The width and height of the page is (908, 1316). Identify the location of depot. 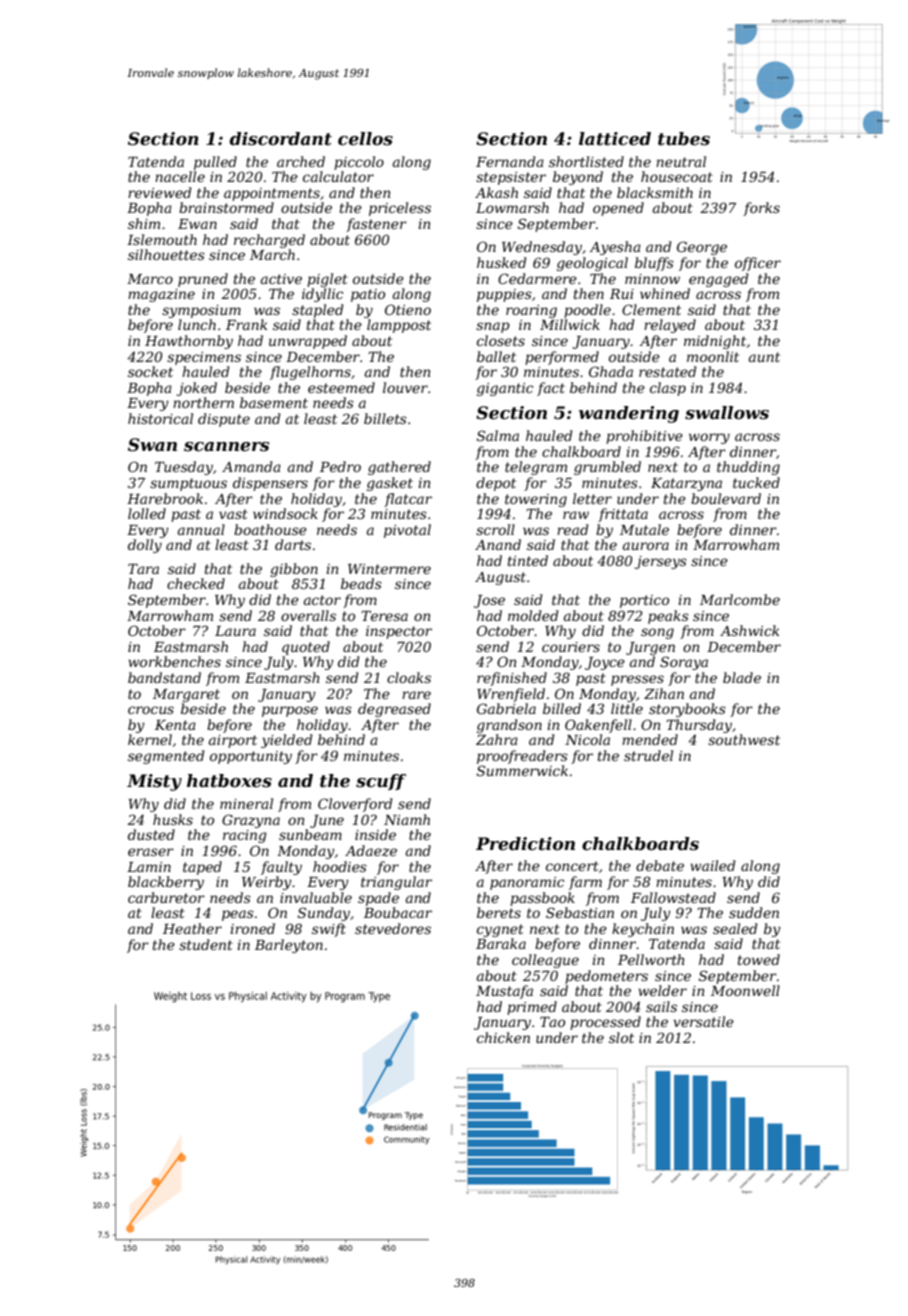
(496, 484).
